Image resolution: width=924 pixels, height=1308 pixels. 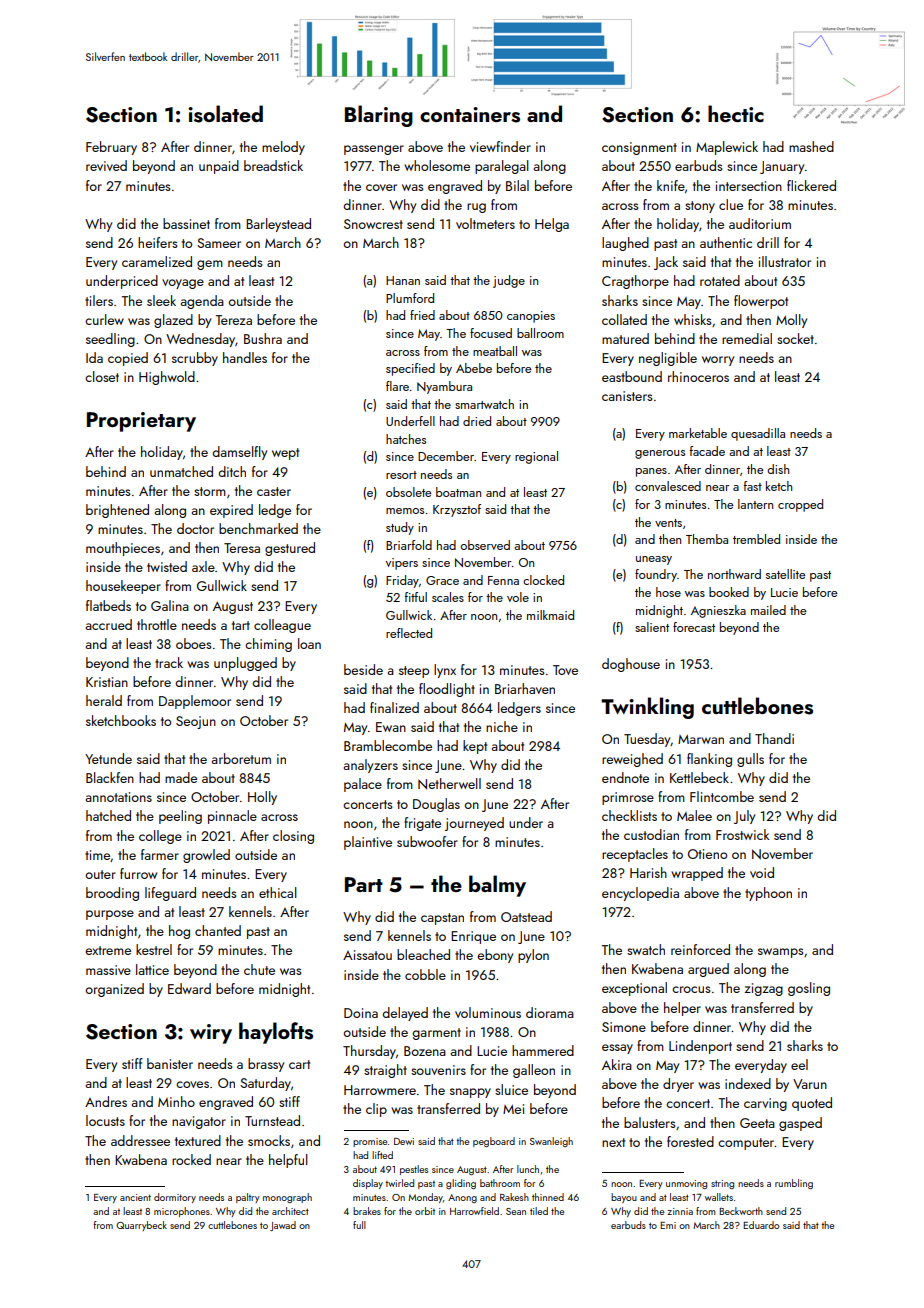 I want to click on containers, so click(x=470, y=115).
